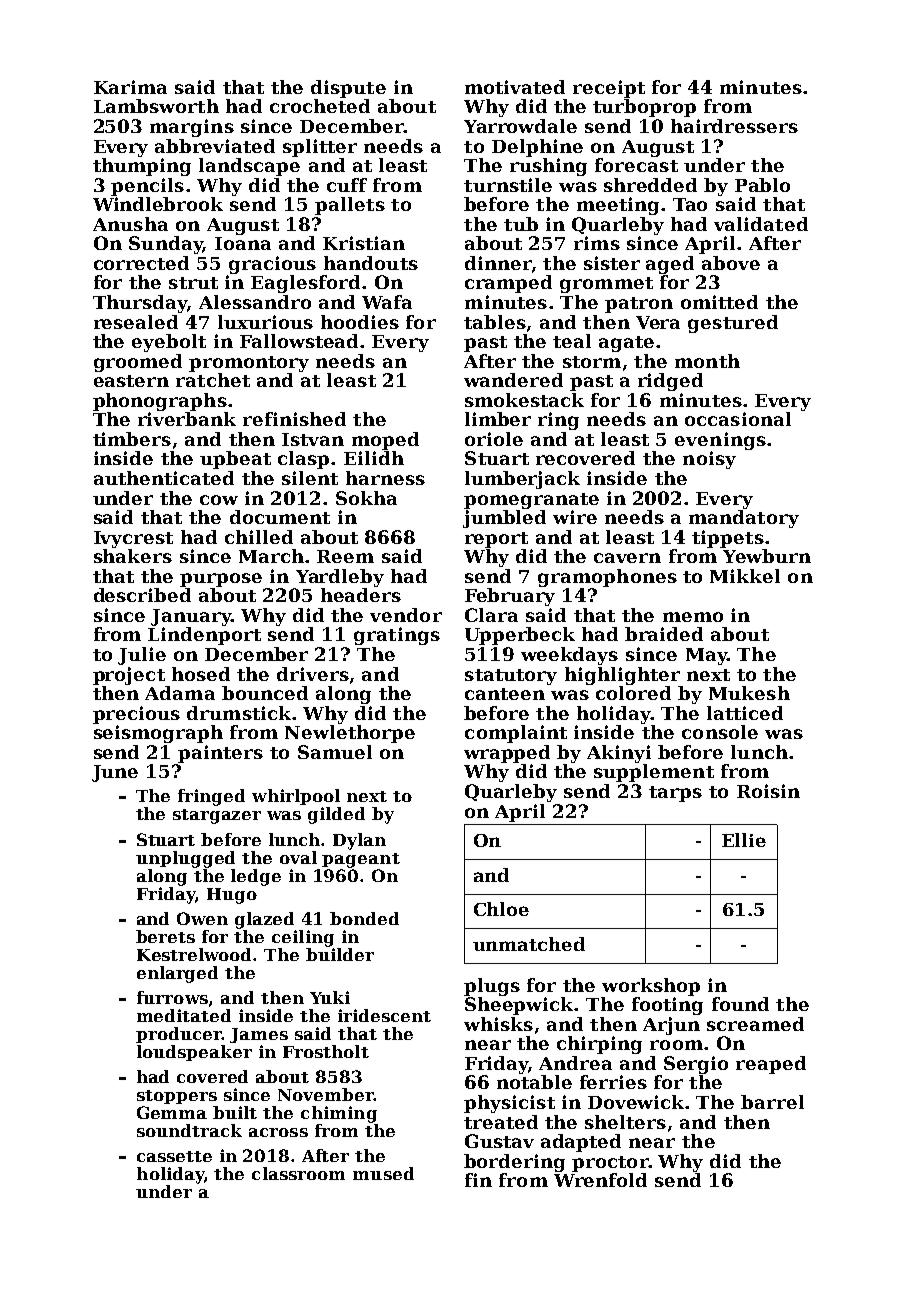 This page has width=908, height=1316. Describe the element at coordinates (519, 1006) in the page. I see `Sheepwick` at that location.
